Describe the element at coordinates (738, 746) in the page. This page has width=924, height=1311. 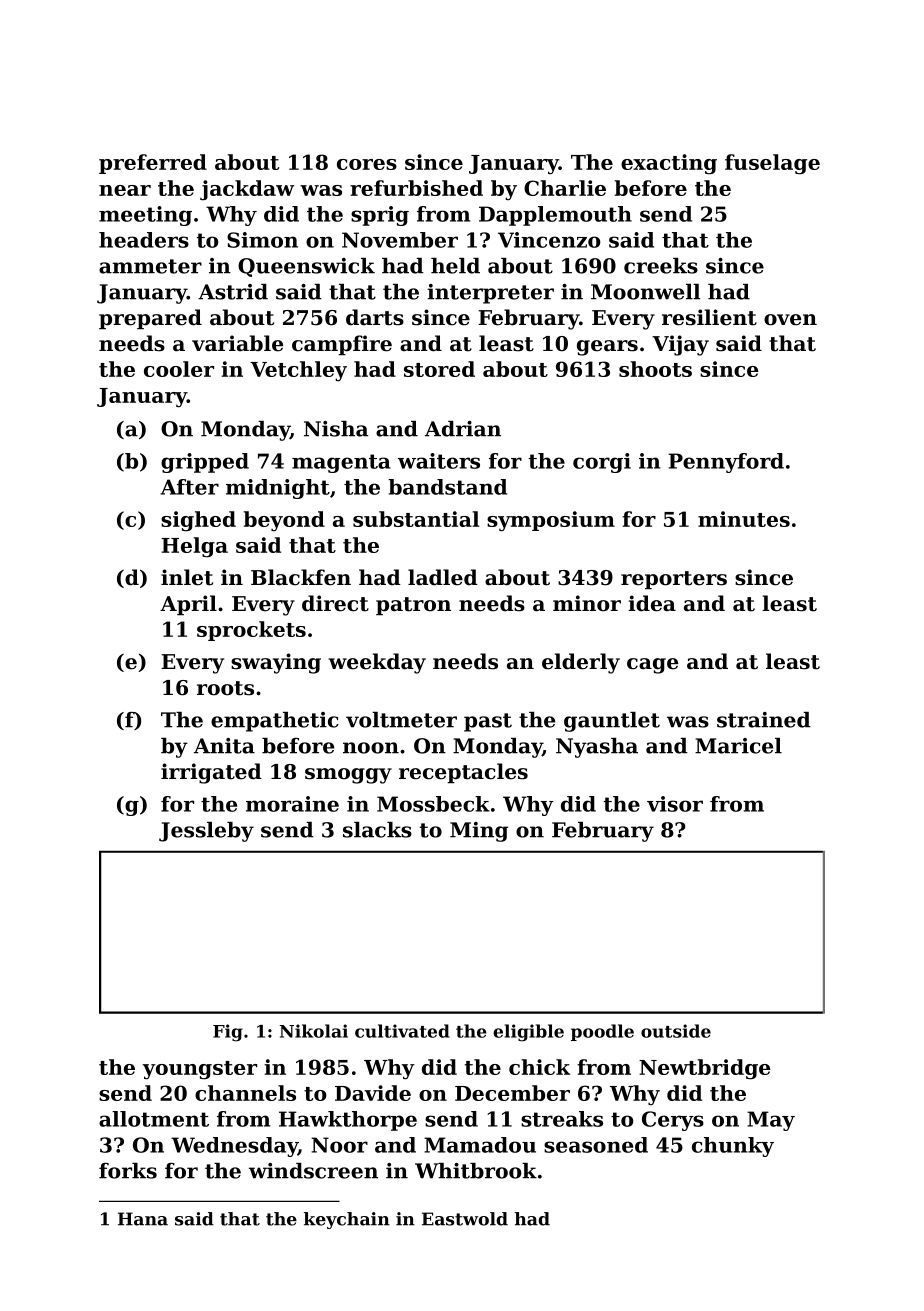
I see `Maricel` at that location.
